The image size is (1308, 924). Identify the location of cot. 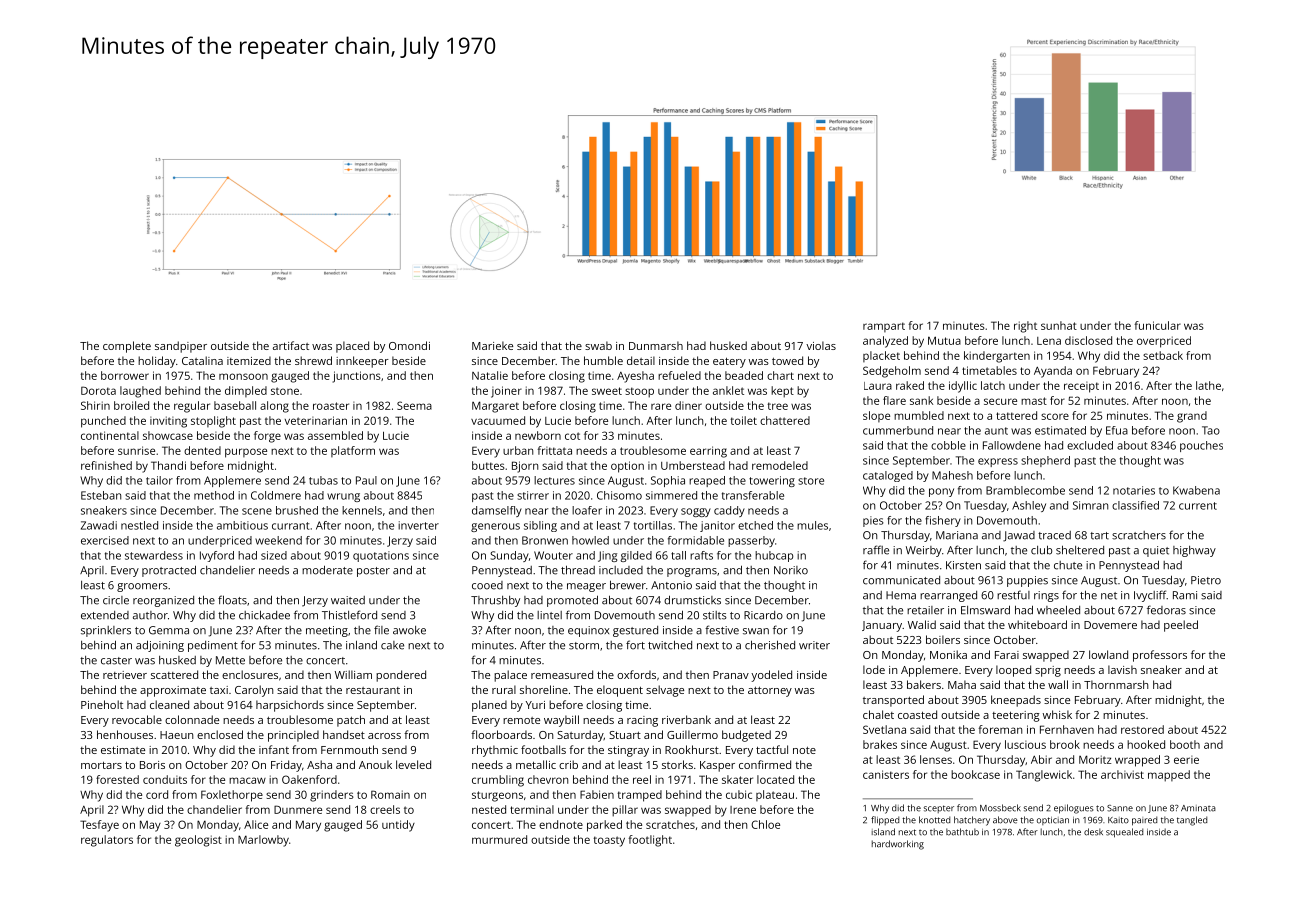
(572, 436).
